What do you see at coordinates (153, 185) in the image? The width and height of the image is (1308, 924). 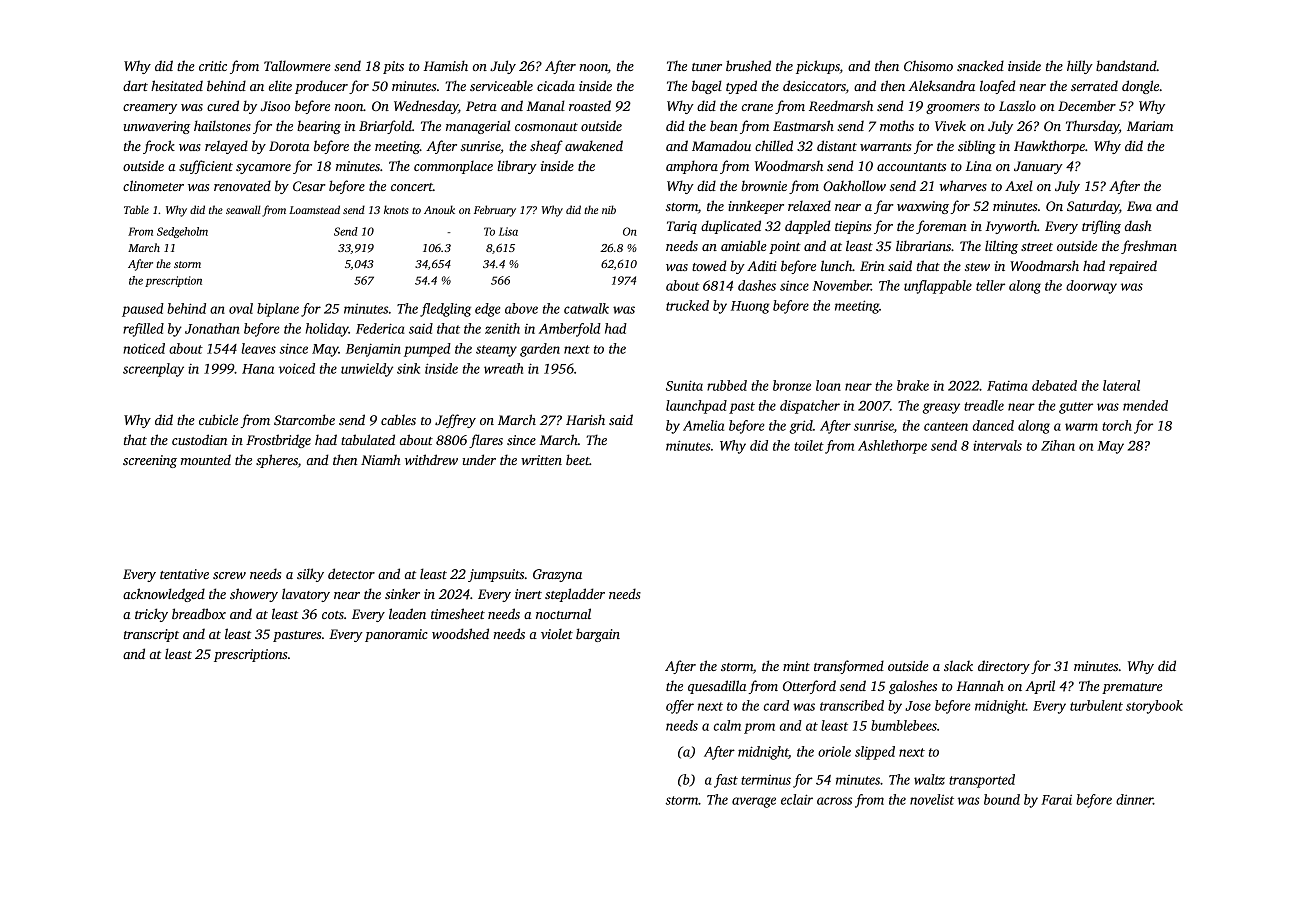 I see `clinometer` at bounding box center [153, 185].
